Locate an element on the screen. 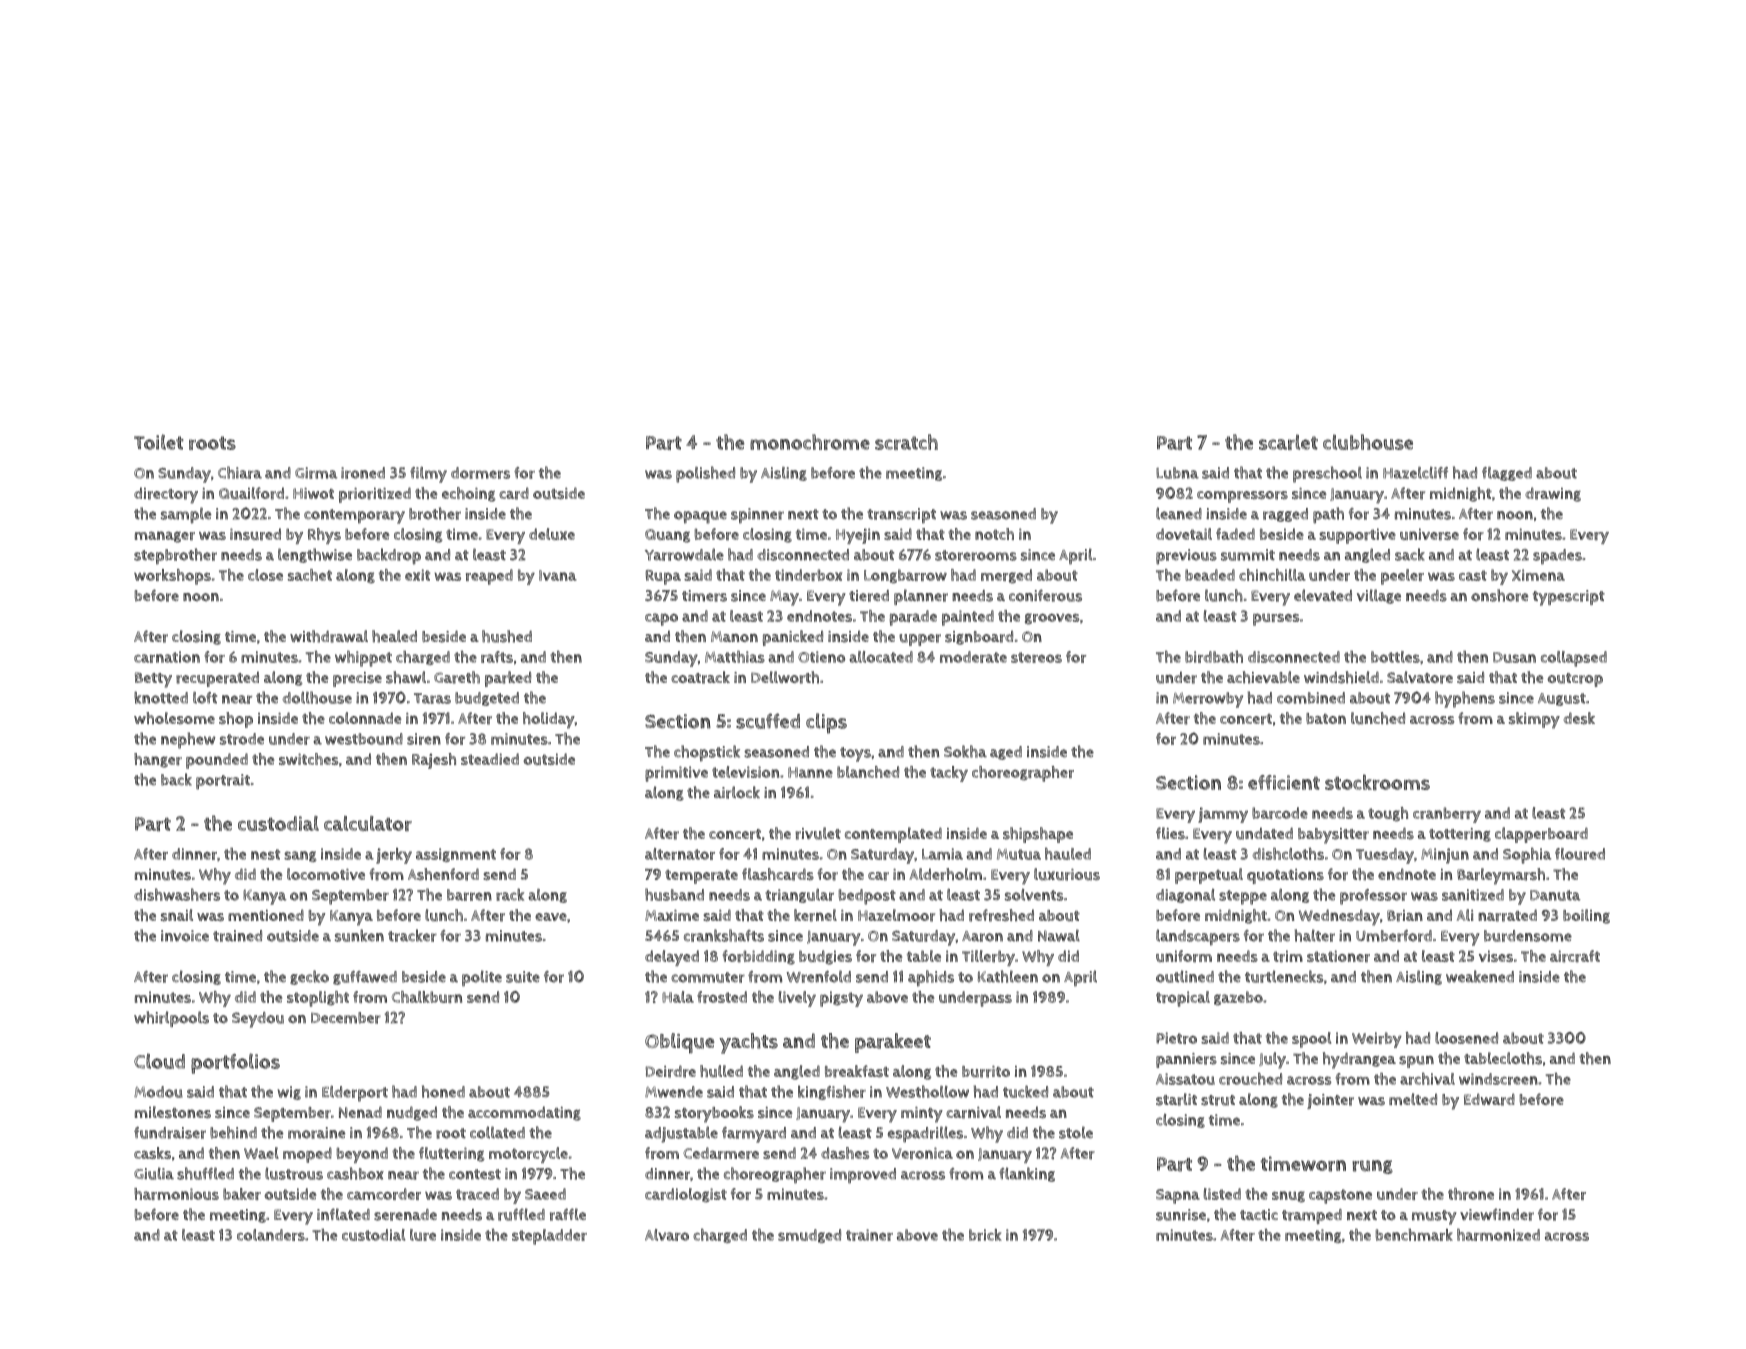  brick is located at coordinates (985, 1235).
